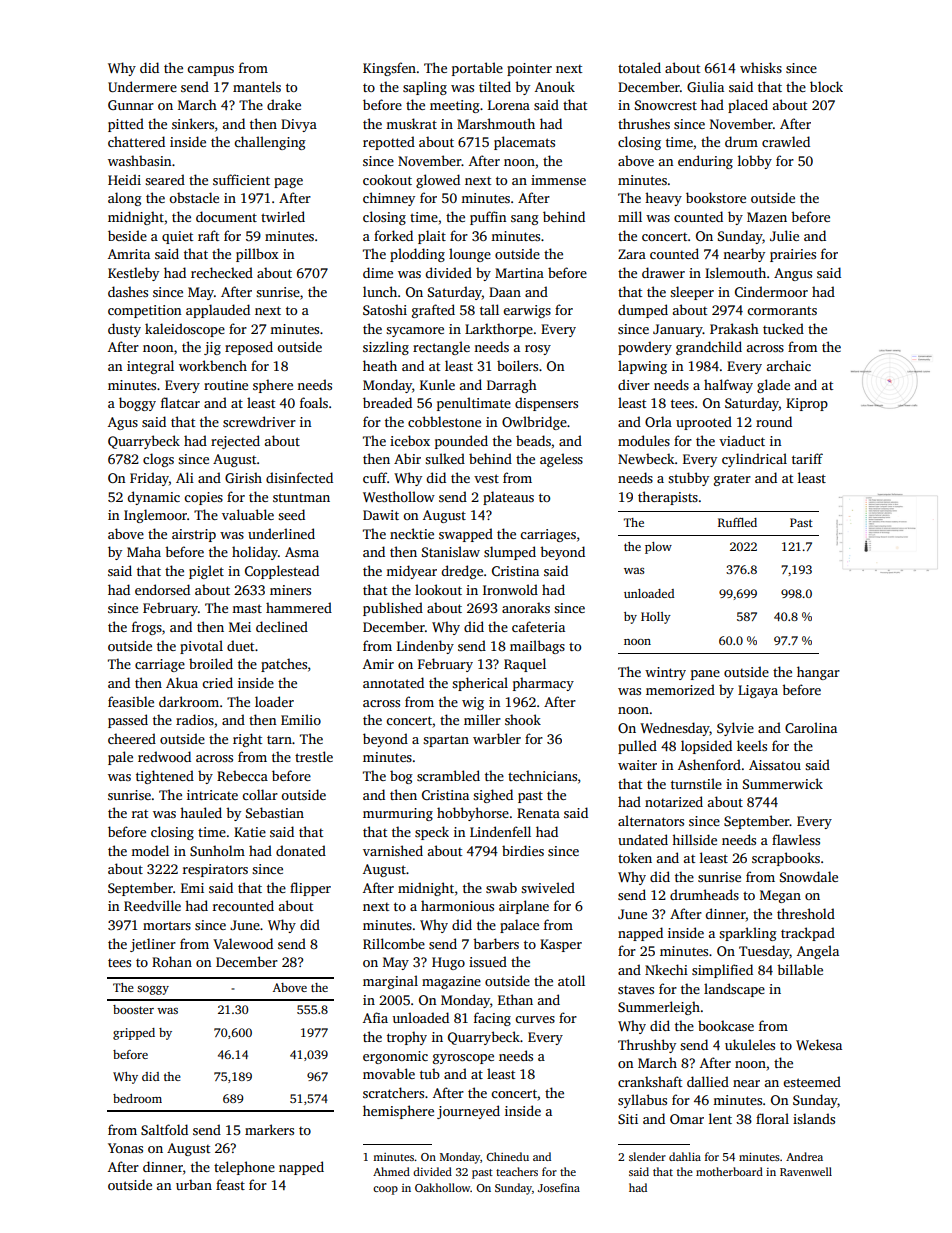 Image resolution: width=952 pixels, height=1233 pixels. What do you see at coordinates (537, 647) in the screenshot?
I see `mailbags` at bounding box center [537, 647].
